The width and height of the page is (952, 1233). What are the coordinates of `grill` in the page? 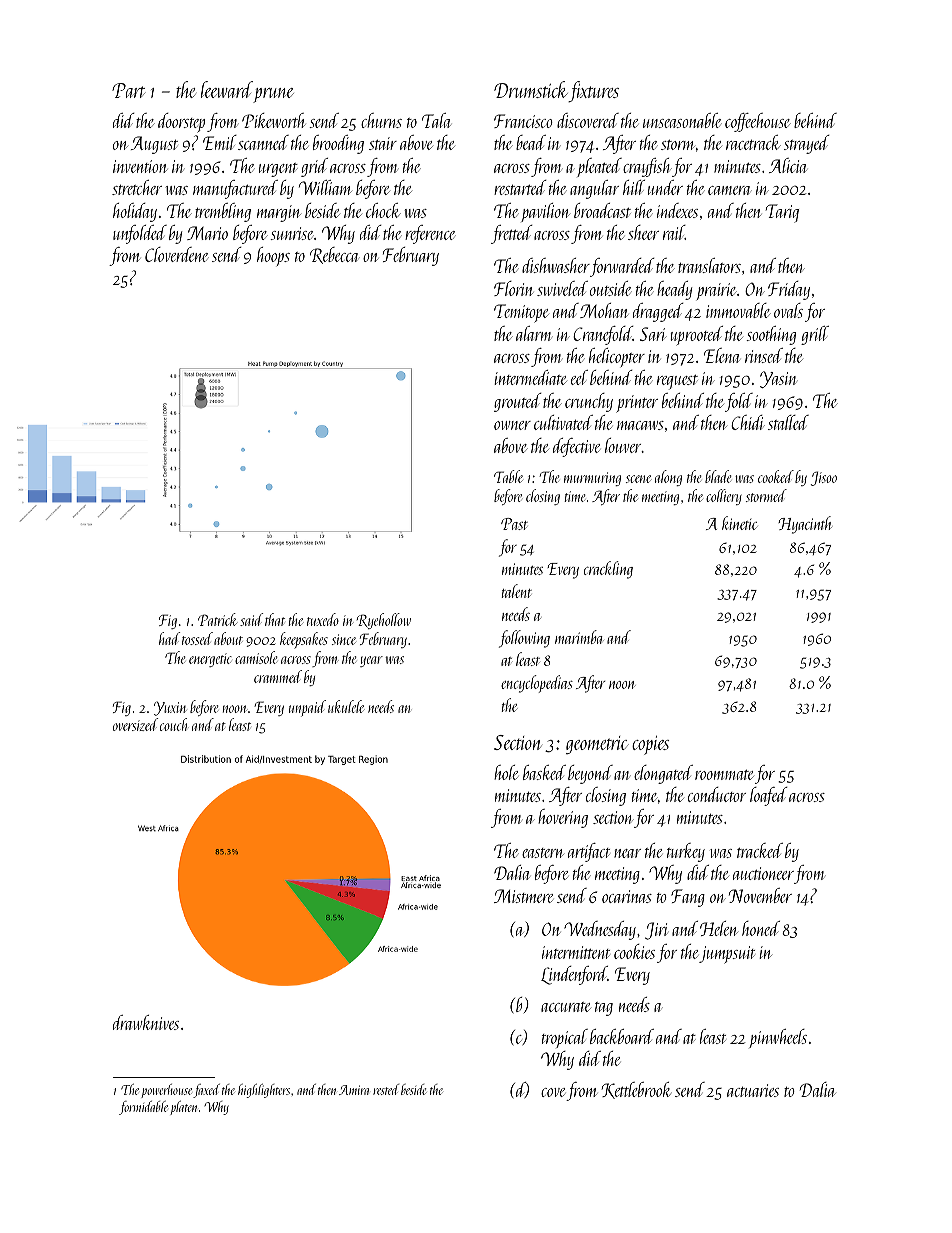 It's located at (815, 335).
